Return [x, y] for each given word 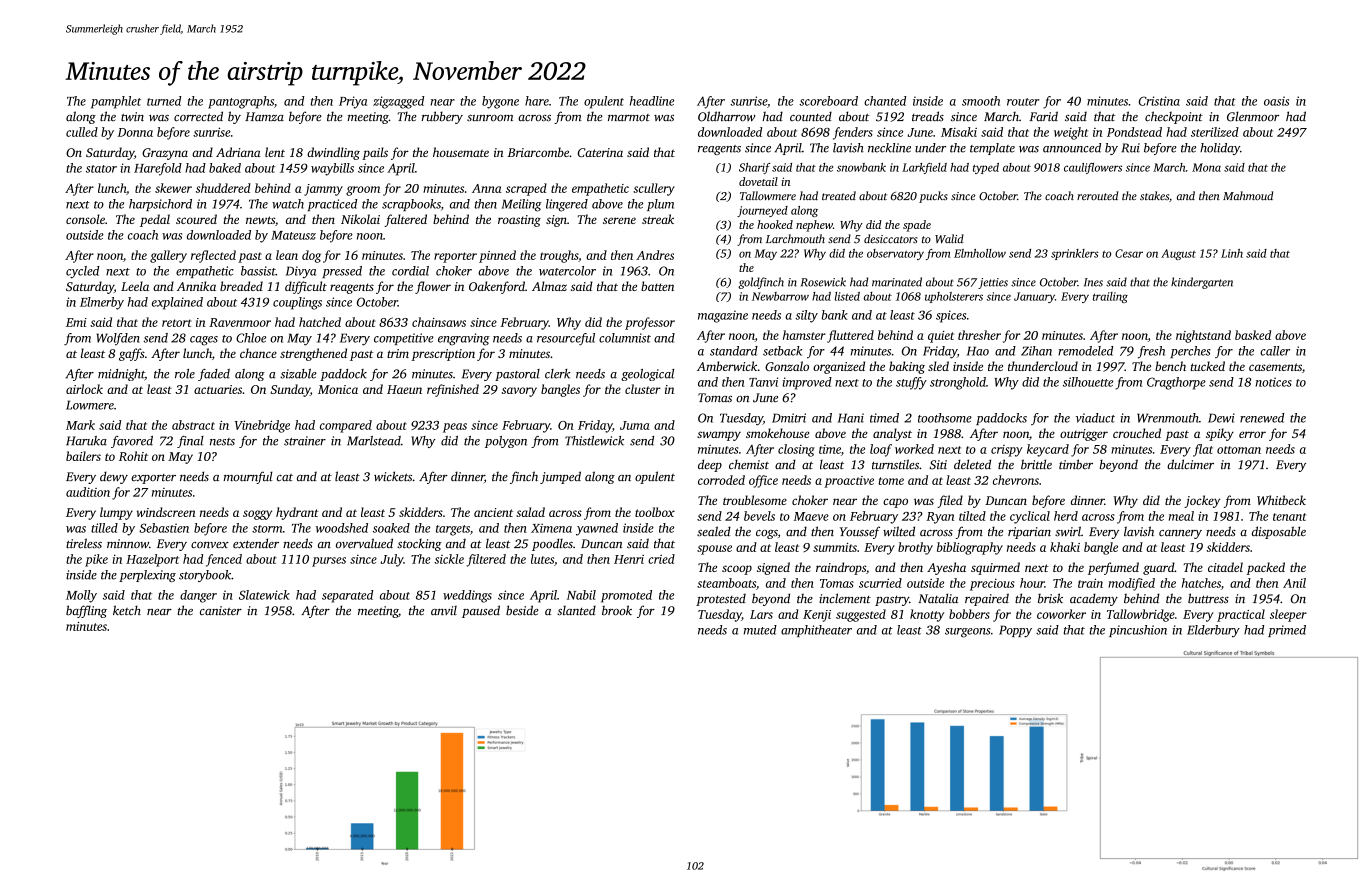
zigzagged [398, 102]
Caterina [600, 152]
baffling [86, 611]
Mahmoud [1248, 195]
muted [760, 630]
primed [1287, 631]
